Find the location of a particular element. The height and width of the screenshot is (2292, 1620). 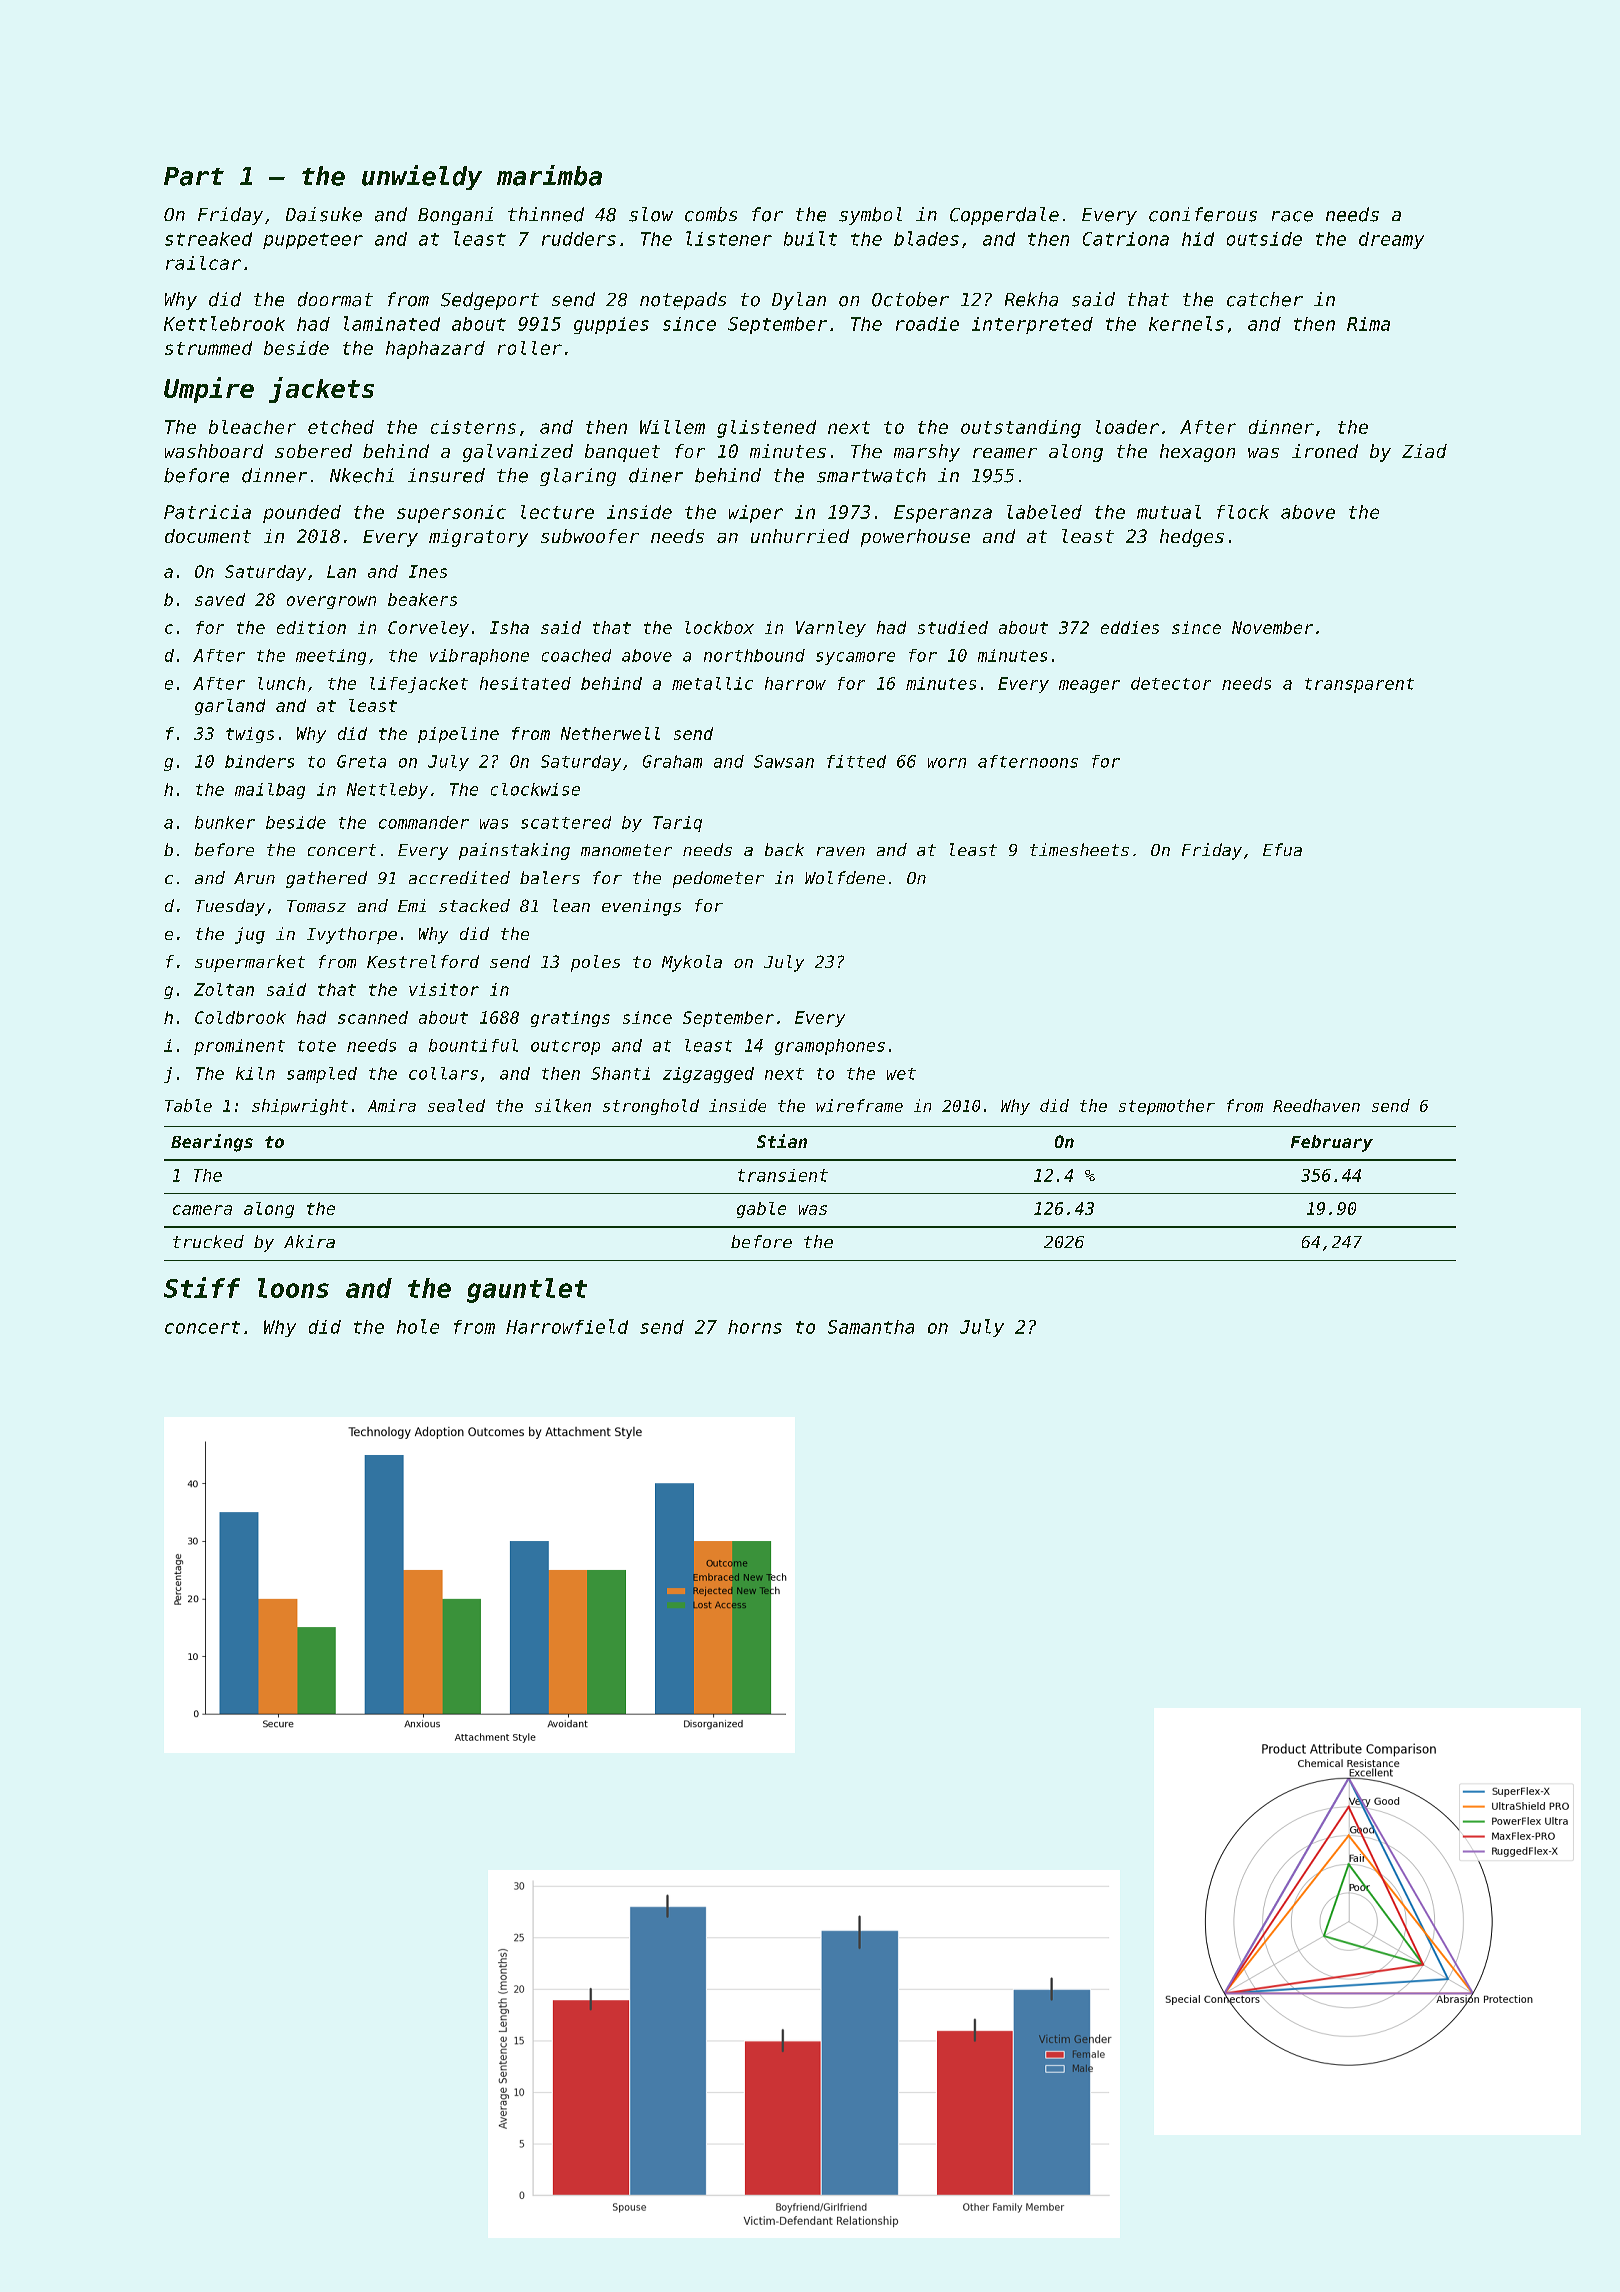

Reedhaven is located at coordinates (1316, 1105).
